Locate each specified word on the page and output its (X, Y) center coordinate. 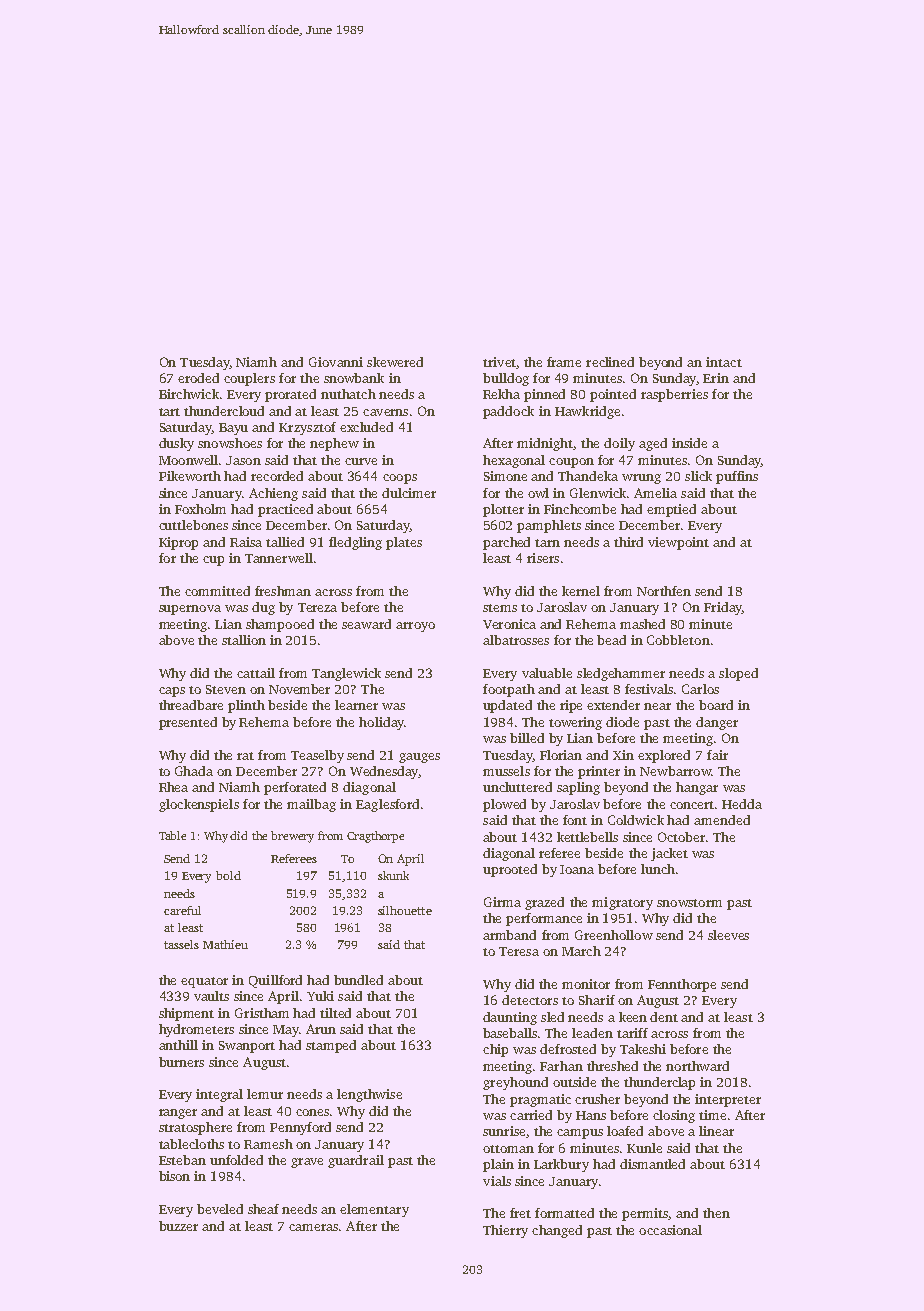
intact (724, 362)
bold (228, 875)
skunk (393, 875)
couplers (249, 379)
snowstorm (689, 903)
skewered (395, 362)
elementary (374, 1210)
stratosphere (195, 1128)
